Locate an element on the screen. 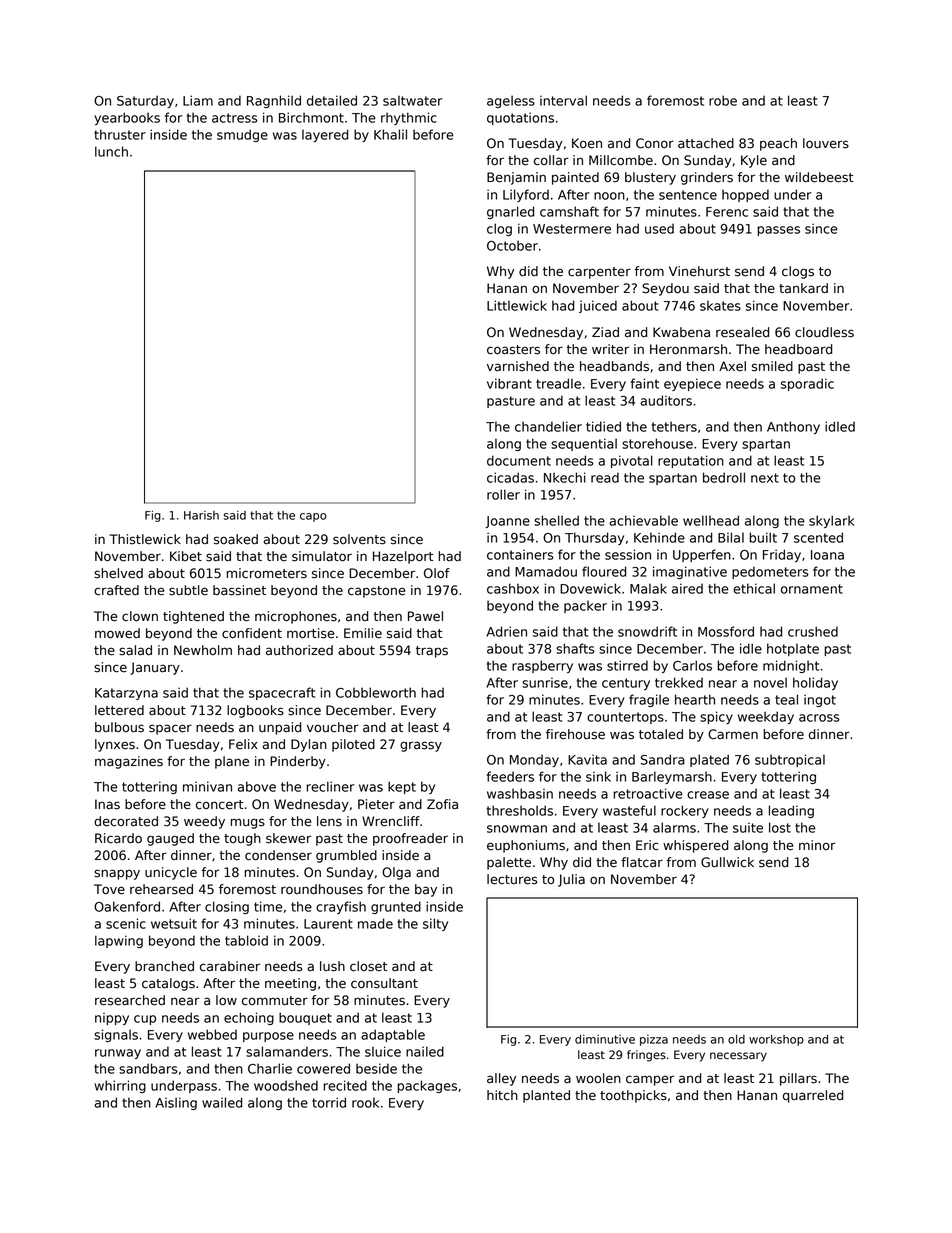 The height and width of the screenshot is (1233, 952). silty is located at coordinates (435, 924).
